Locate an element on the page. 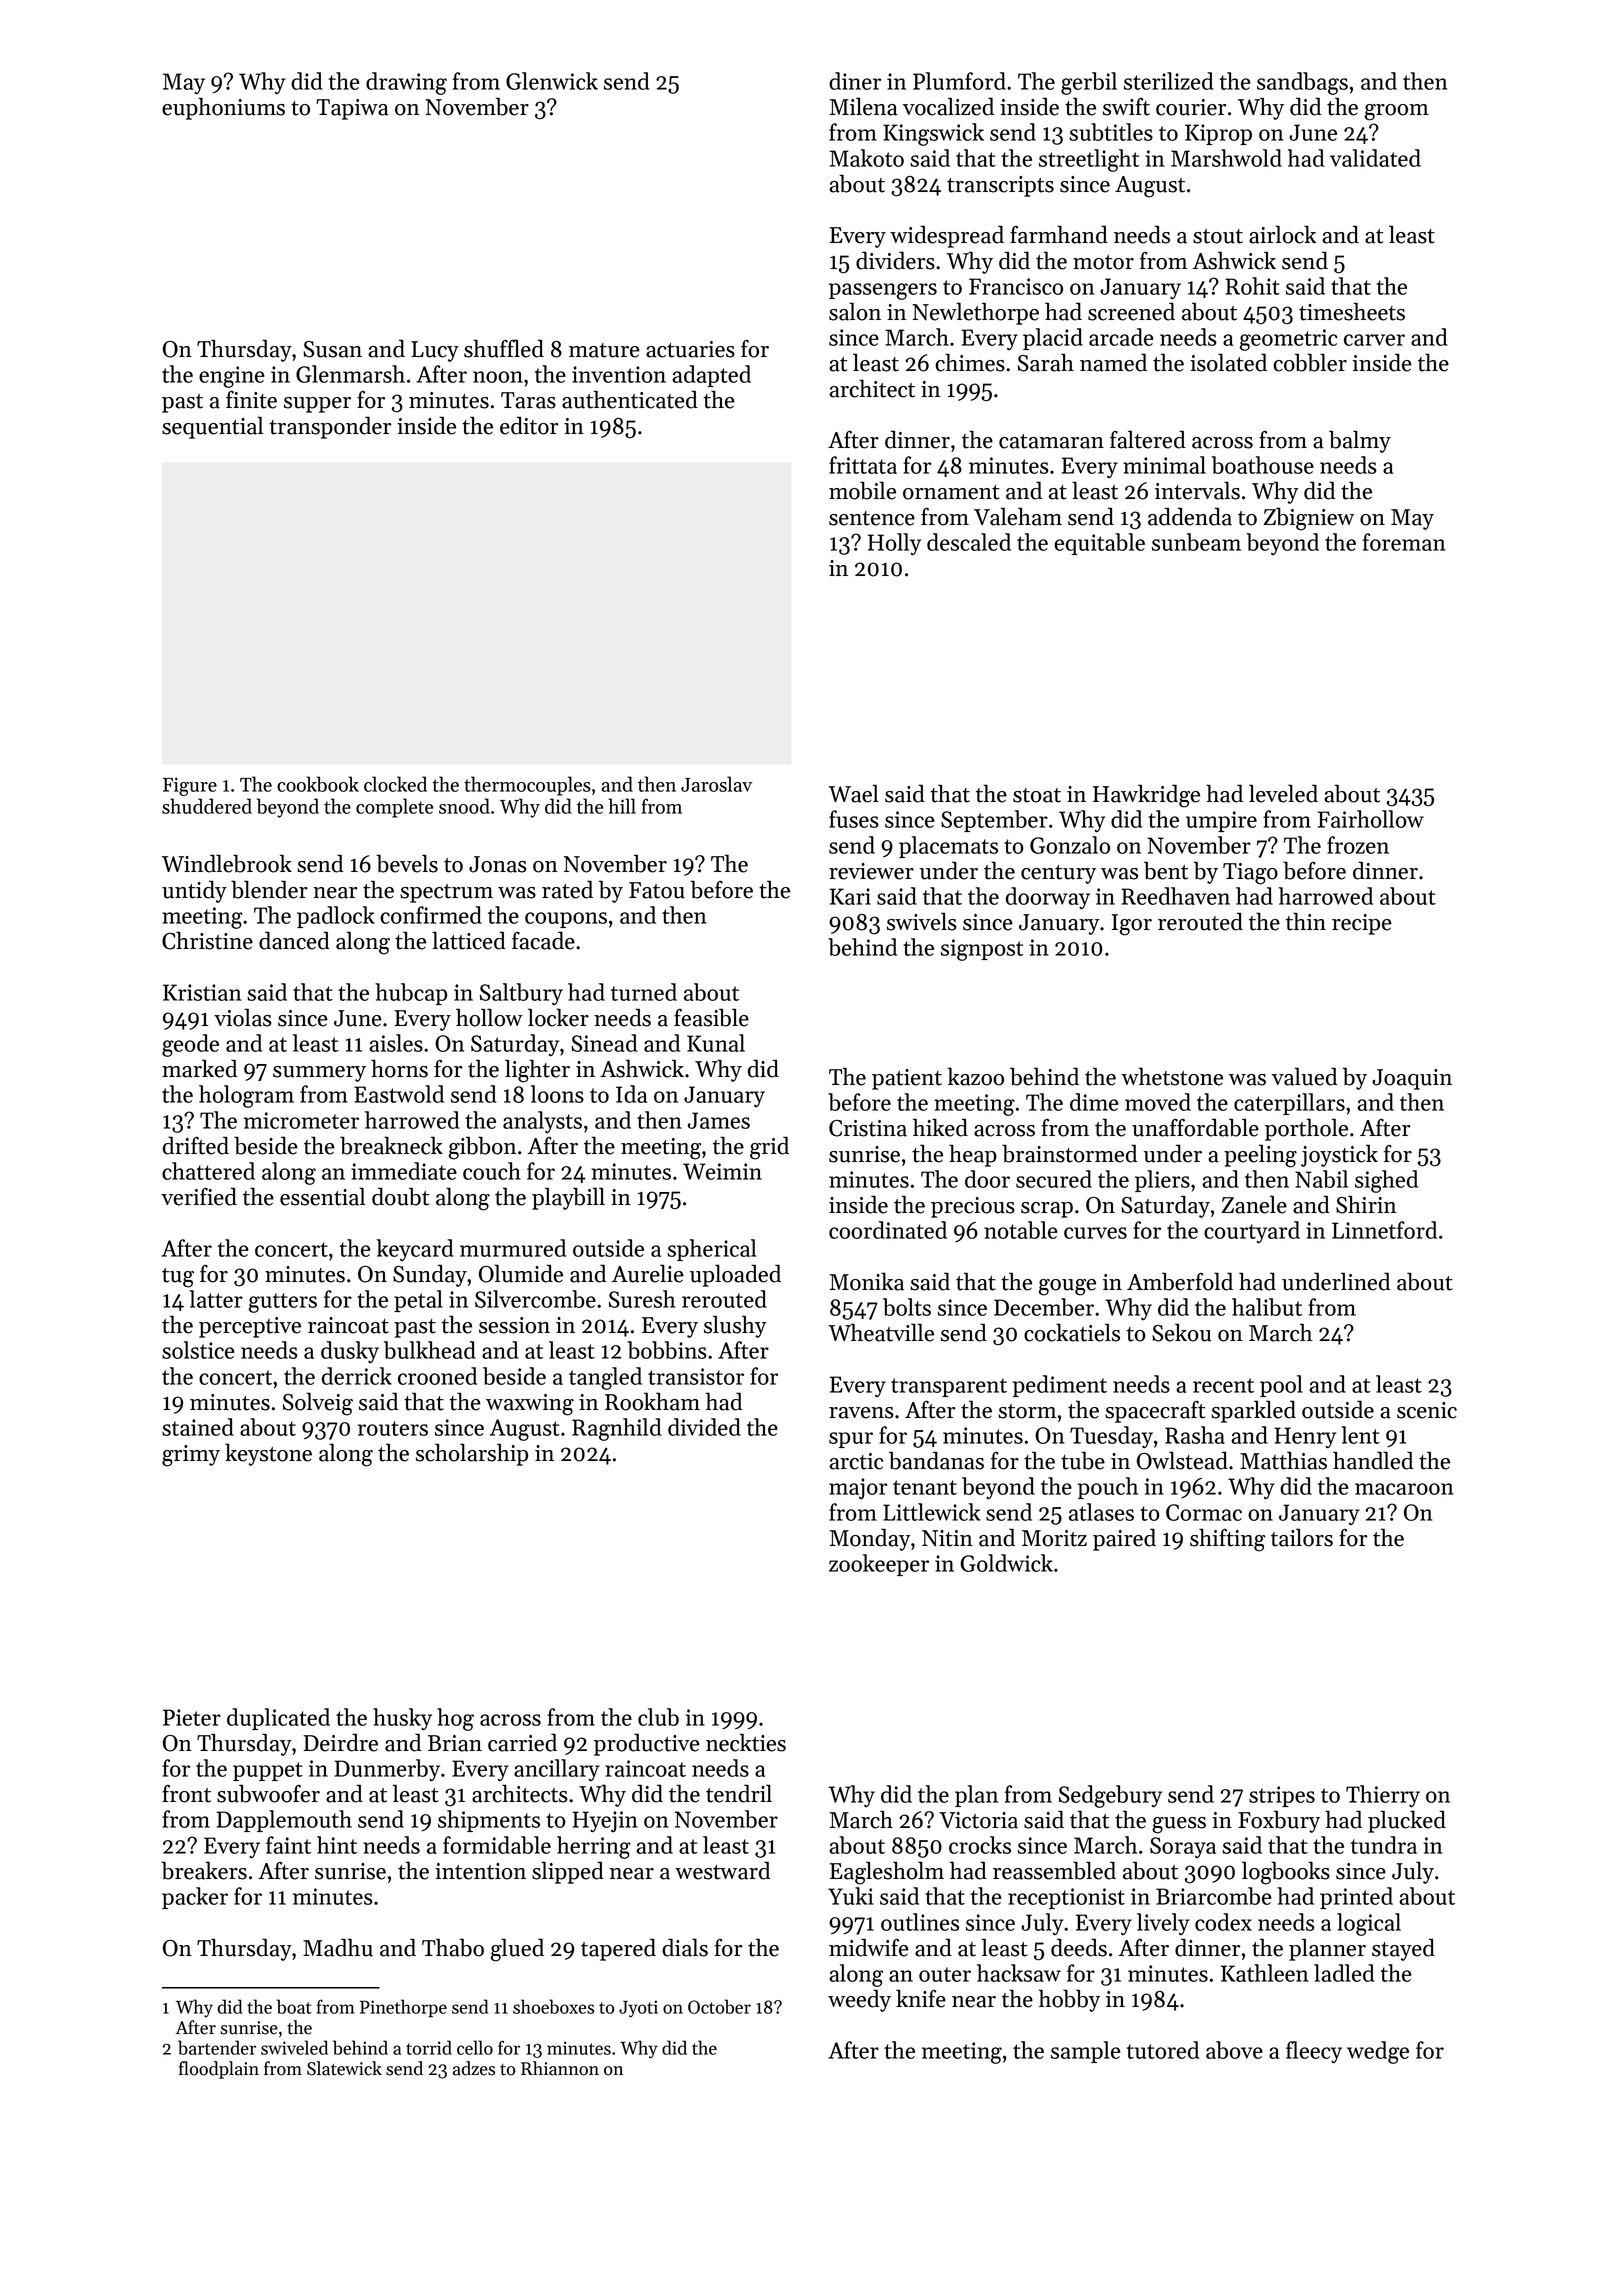 This document has width=1620, height=2292. Jaroslav is located at coordinates (717, 784).
